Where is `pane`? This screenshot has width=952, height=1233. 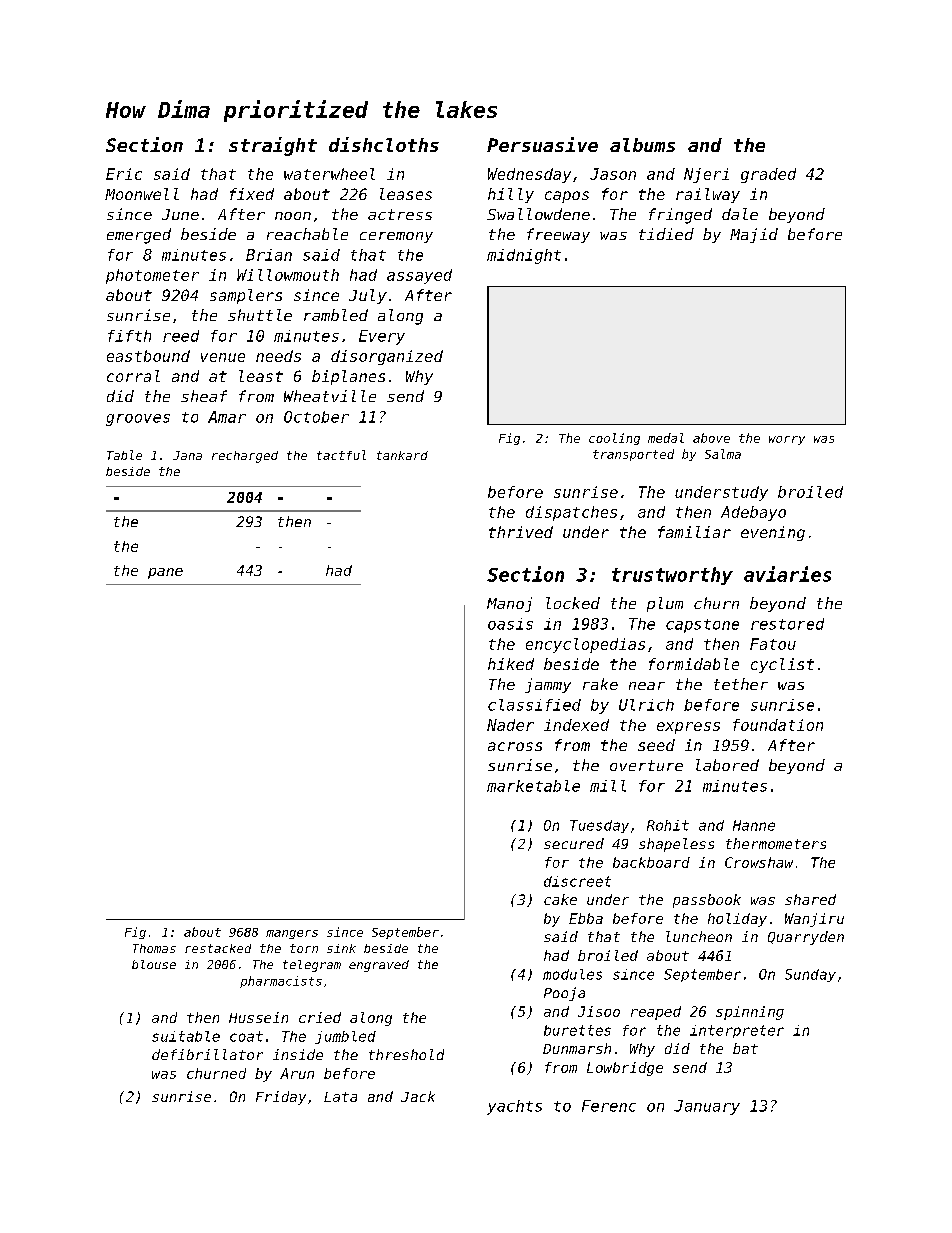 pane is located at coordinates (165, 573).
